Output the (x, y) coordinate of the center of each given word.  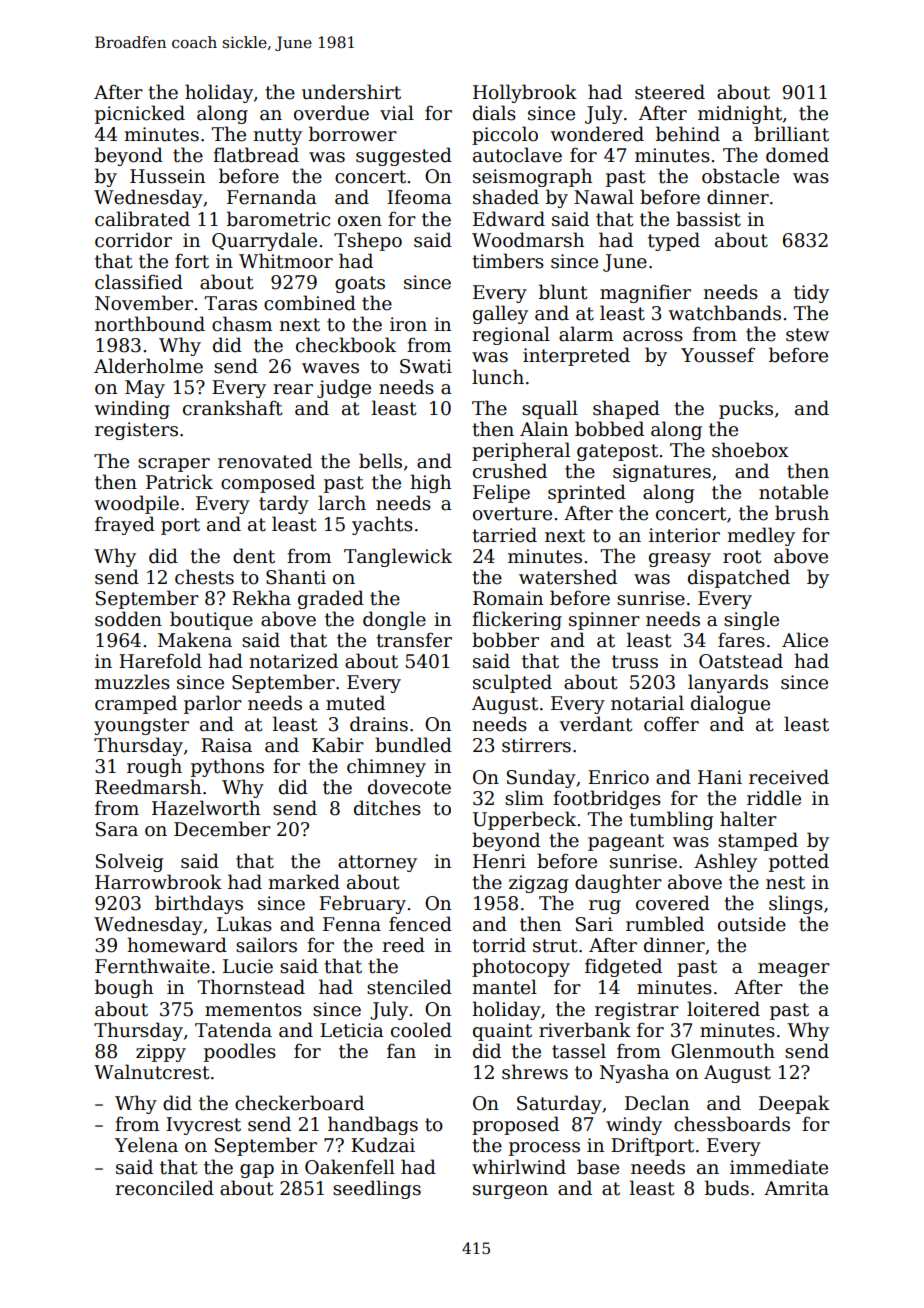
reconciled (164, 1188)
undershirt (351, 92)
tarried (504, 535)
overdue (331, 113)
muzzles (132, 682)
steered (670, 92)
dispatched (739, 578)
